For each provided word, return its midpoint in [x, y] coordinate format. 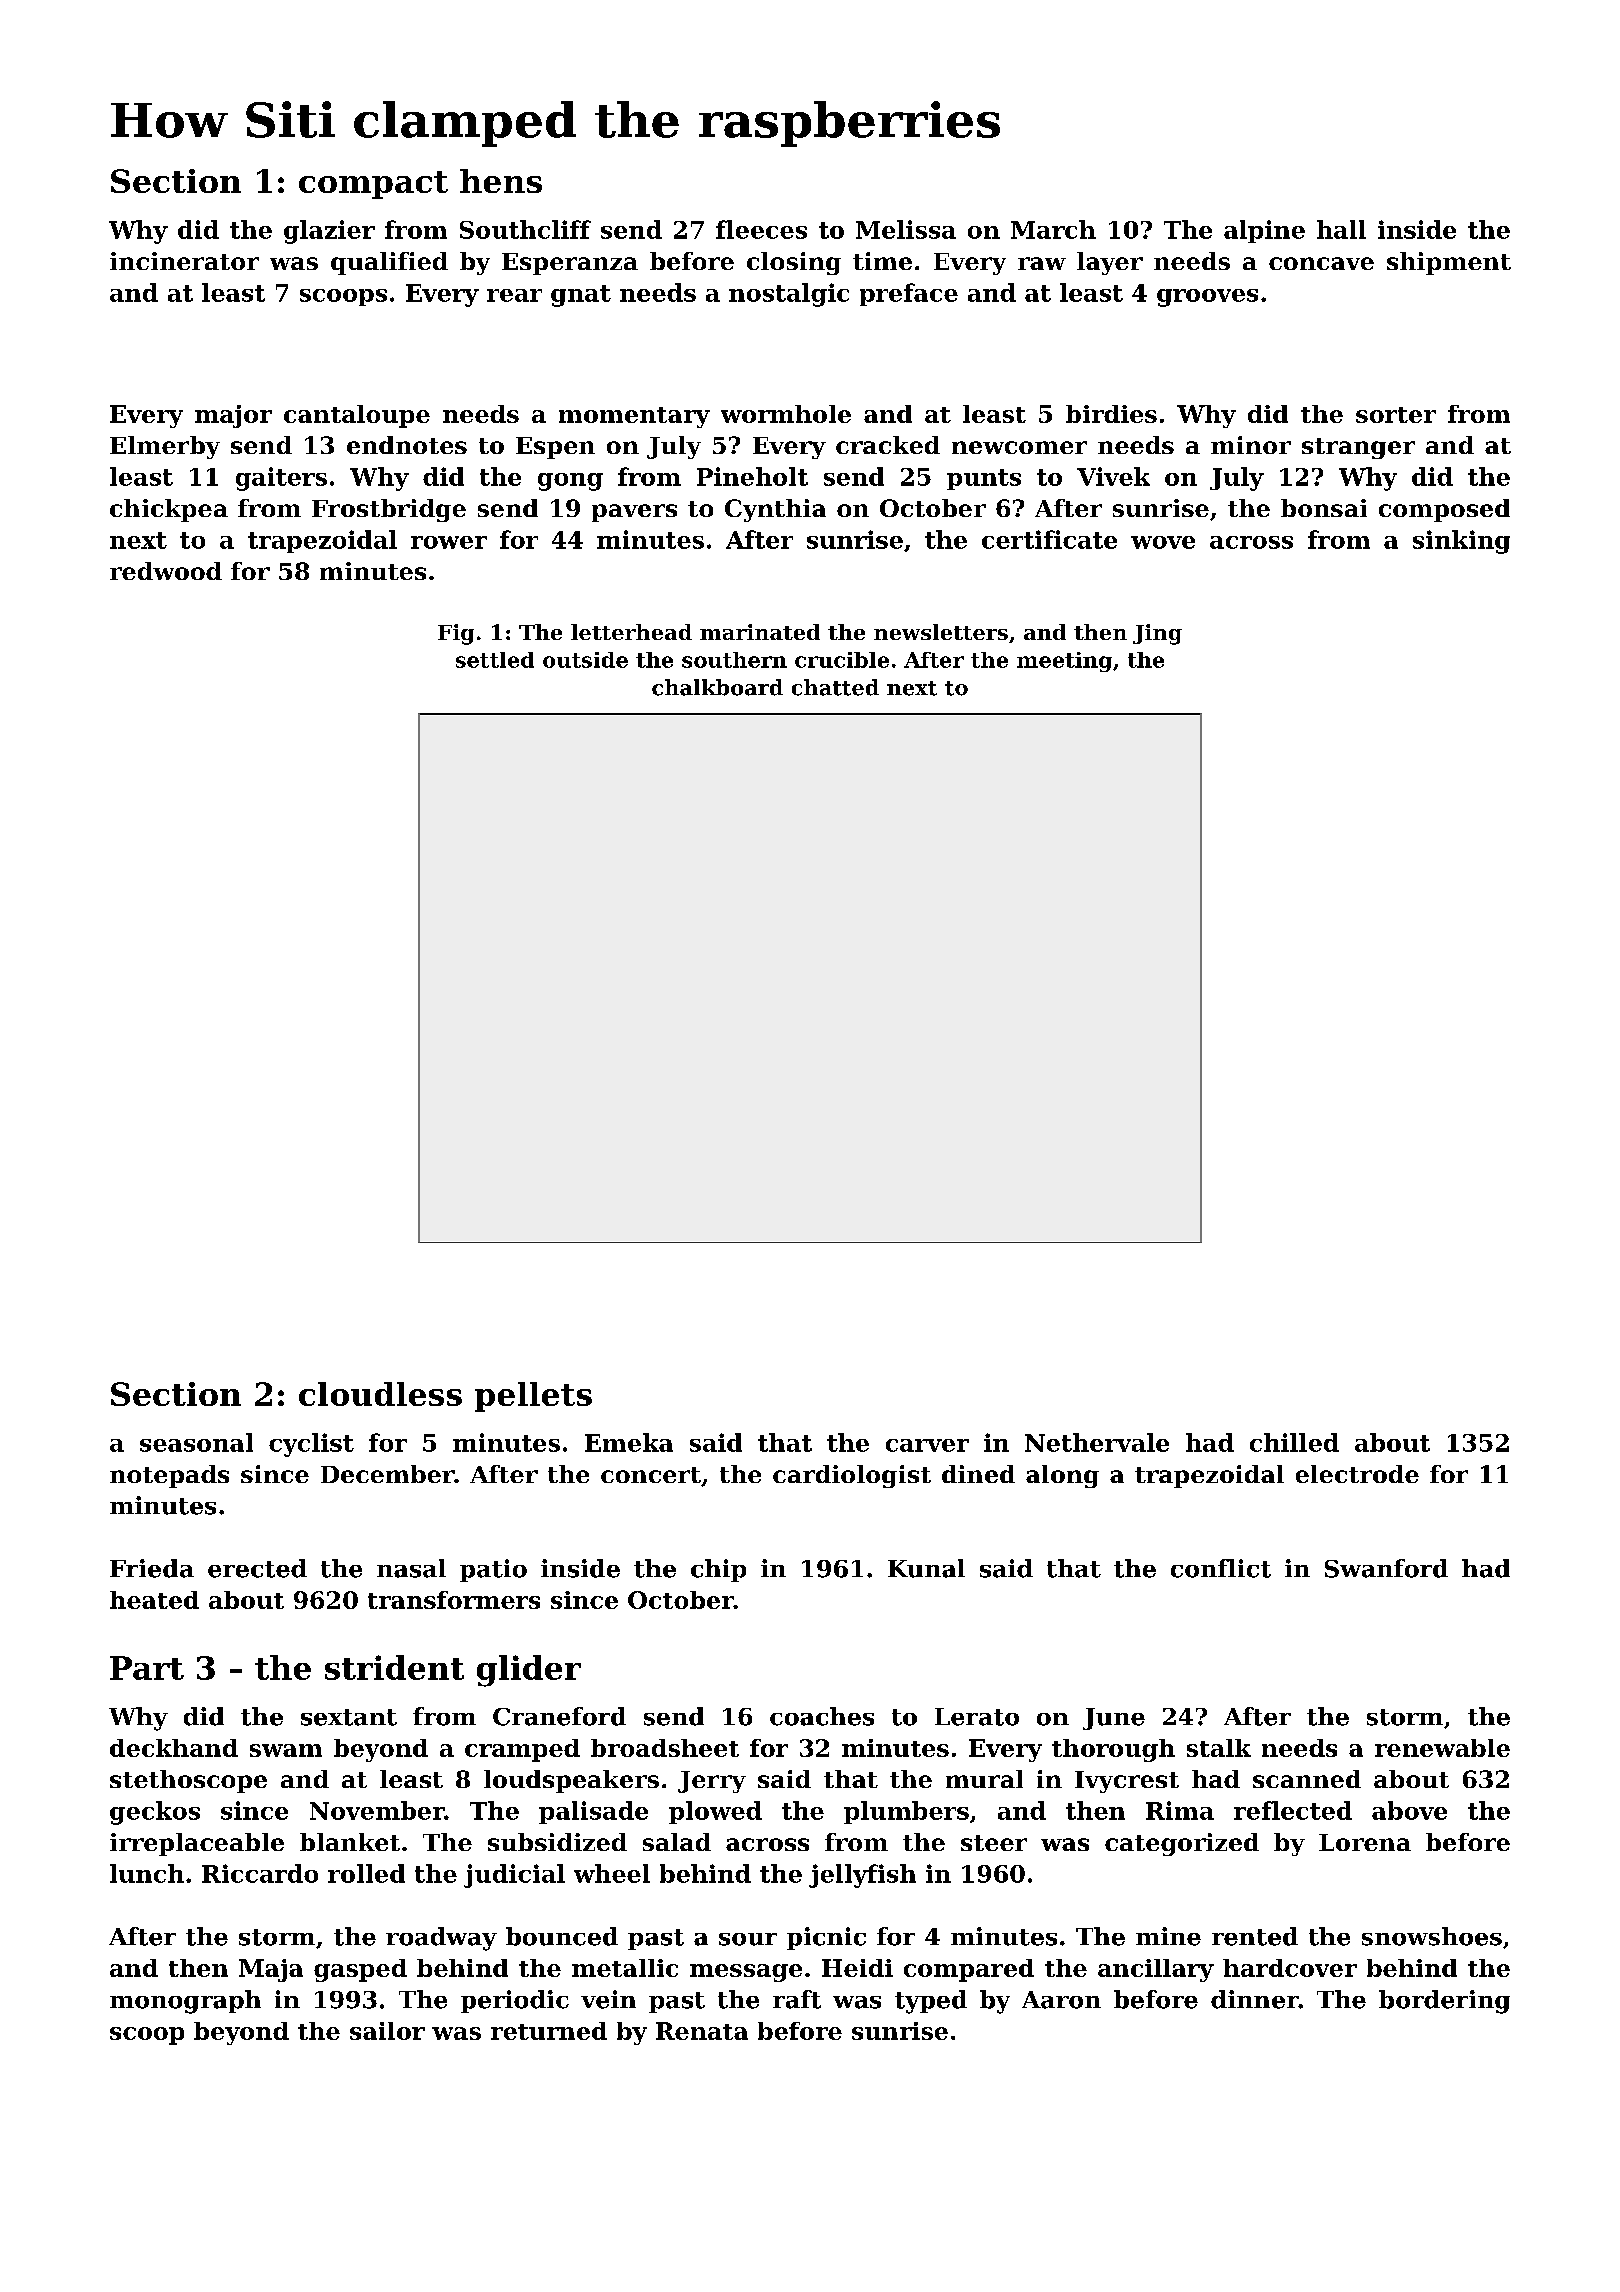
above [1409, 1810]
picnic [826, 1938]
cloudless [380, 1394]
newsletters [941, 632]
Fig [456, 634]
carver [927, 1445]
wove [1163, 542]
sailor [387, 2031]
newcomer [1019, 447]
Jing [1157, 634]
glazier [329, 232]
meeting [1064, 662]
